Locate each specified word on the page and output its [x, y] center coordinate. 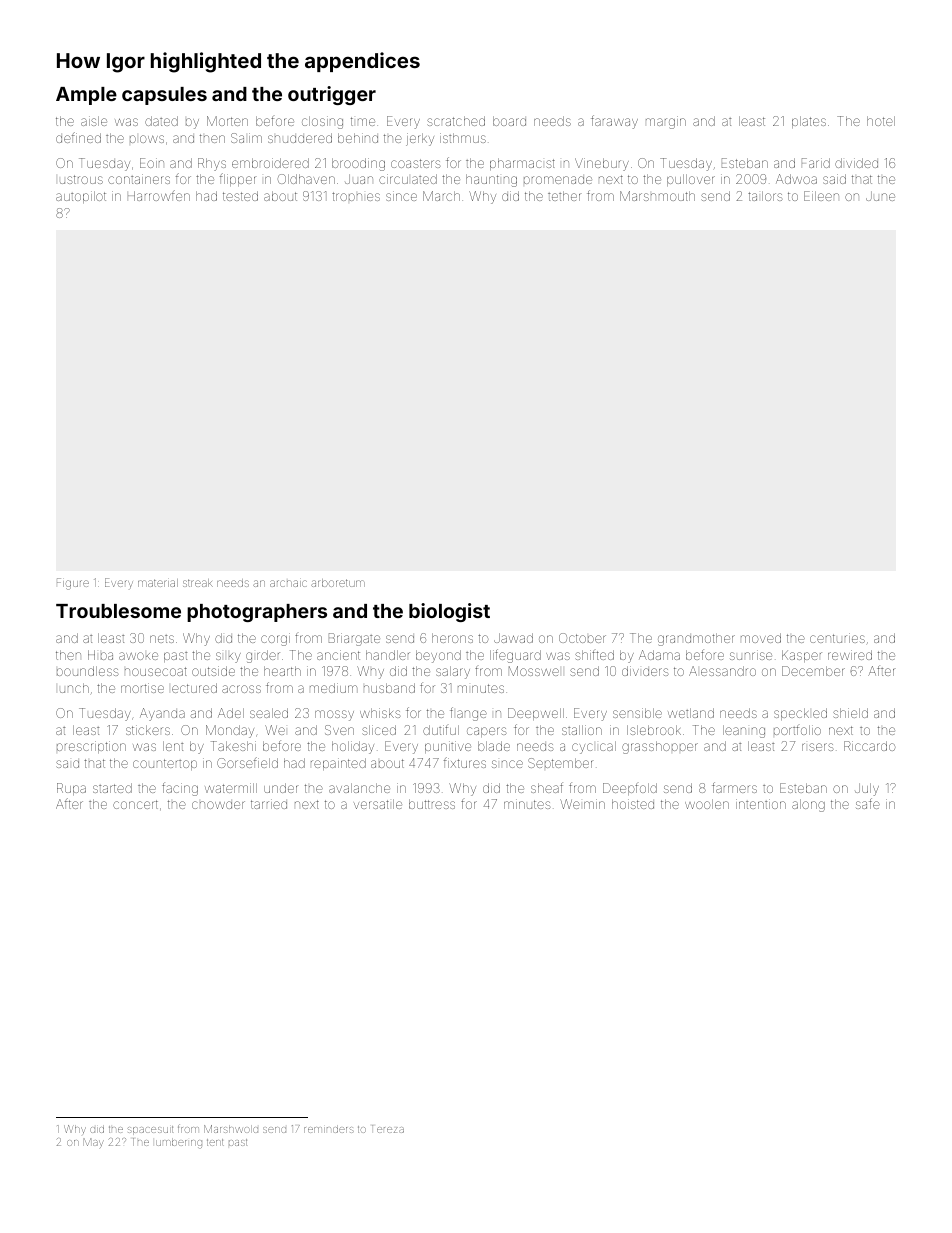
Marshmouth [657, 196]
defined [78, 137]
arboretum [338, 583]
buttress [432, 804]
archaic [288, 583]
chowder [218, 805]
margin [666, 122]
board [509, 121]
